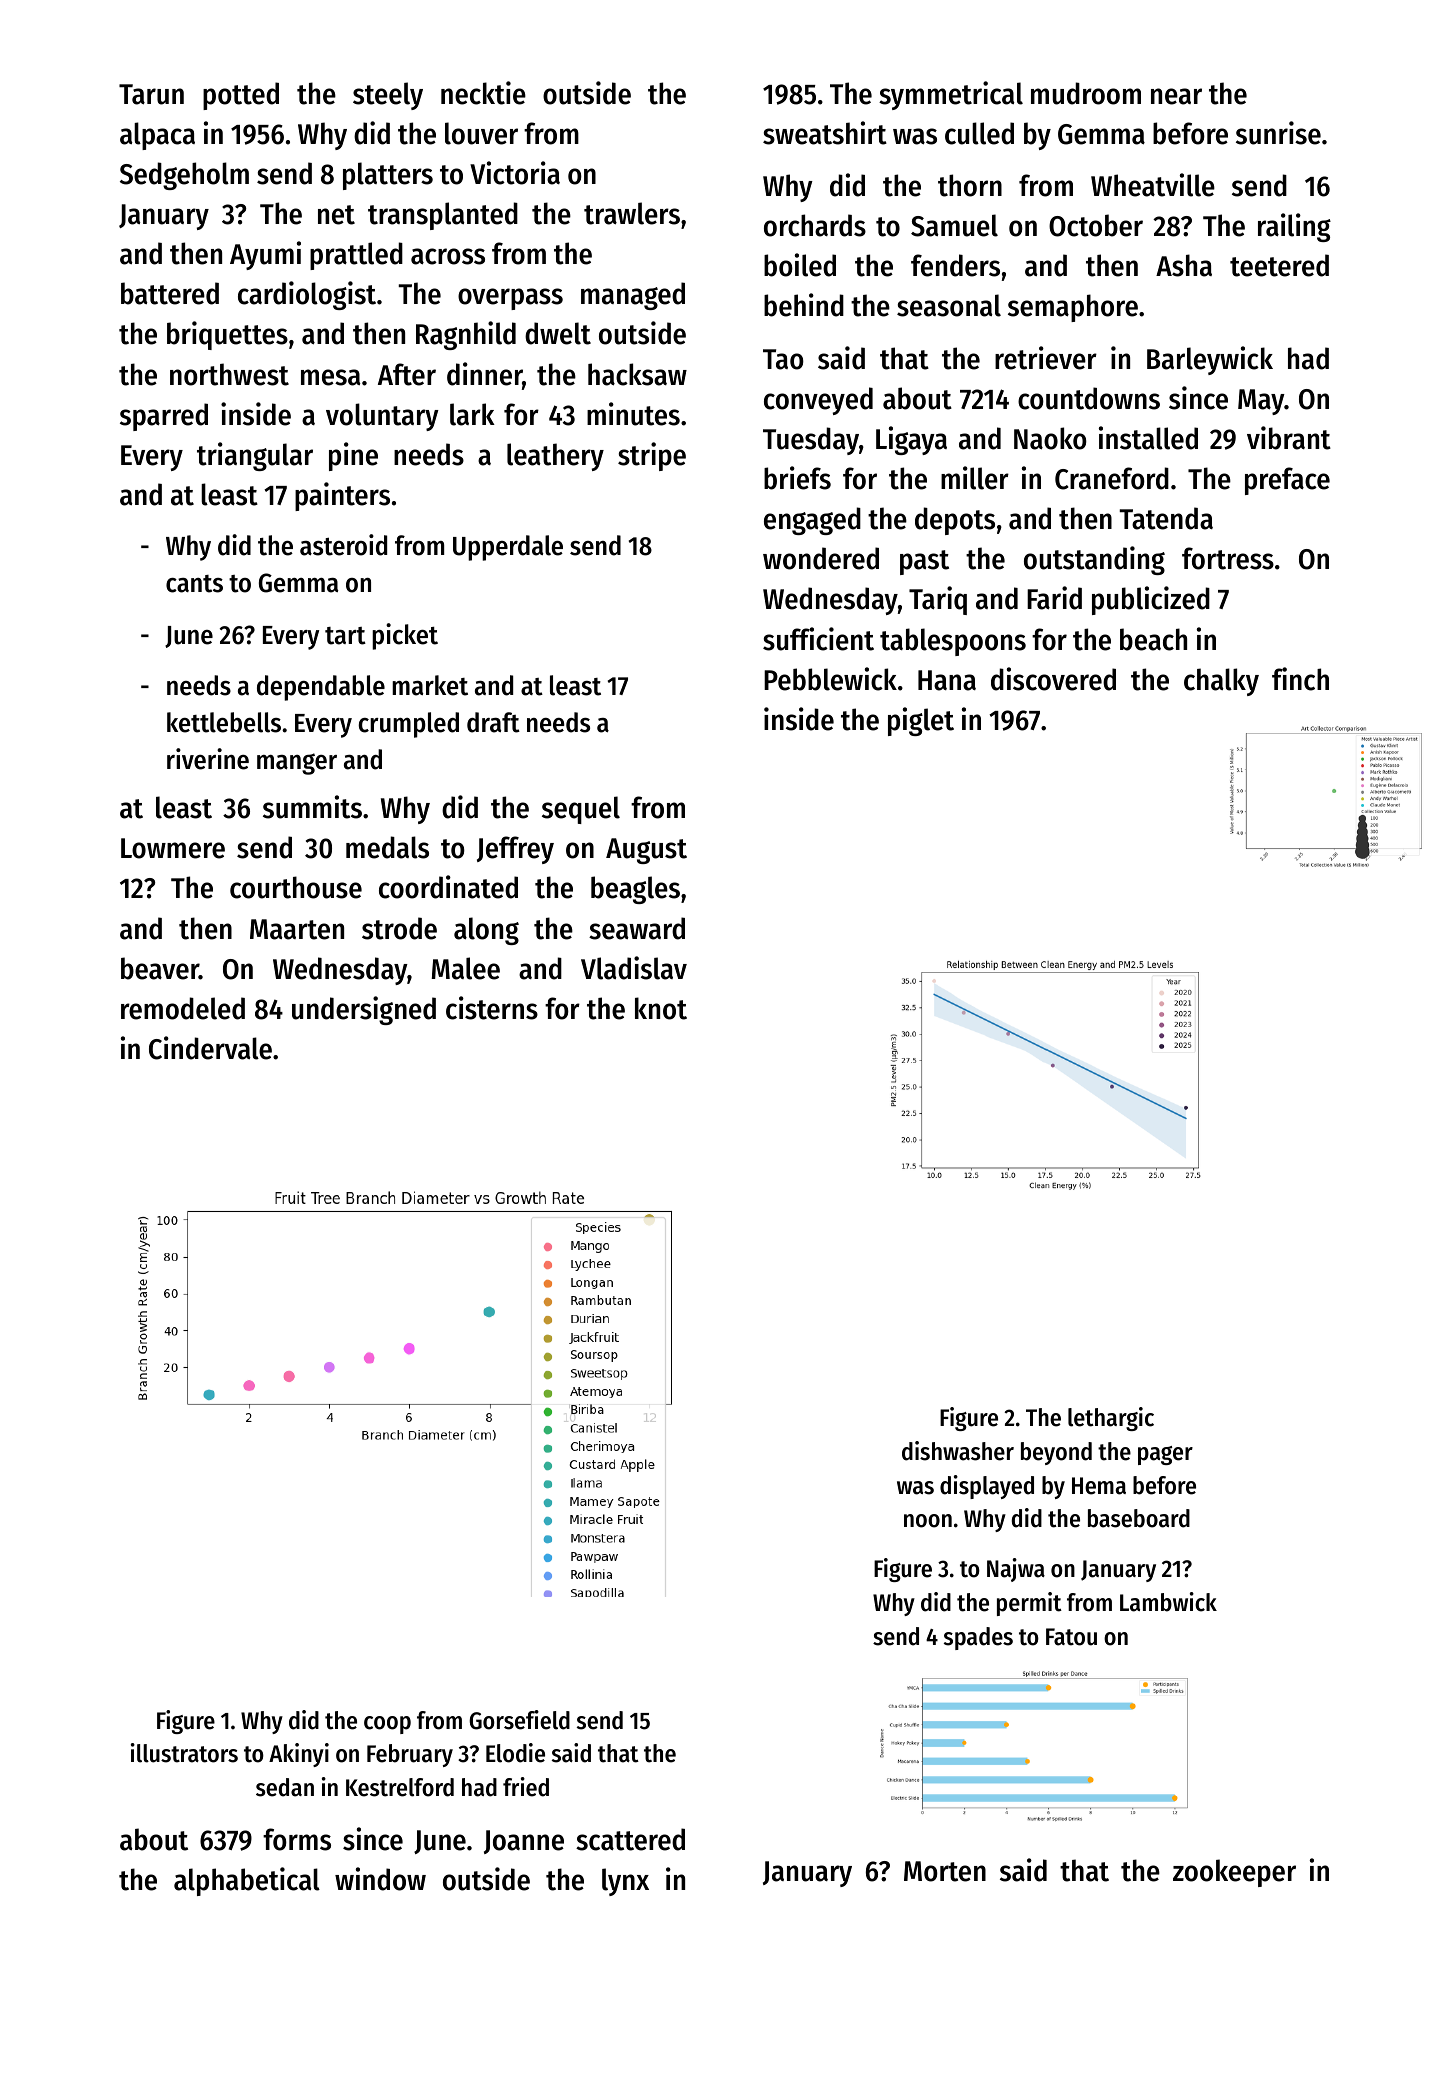  What do you see at coordinates (409, 725) in the page?
I see `crumpled` at bounding box center [409, 725].
